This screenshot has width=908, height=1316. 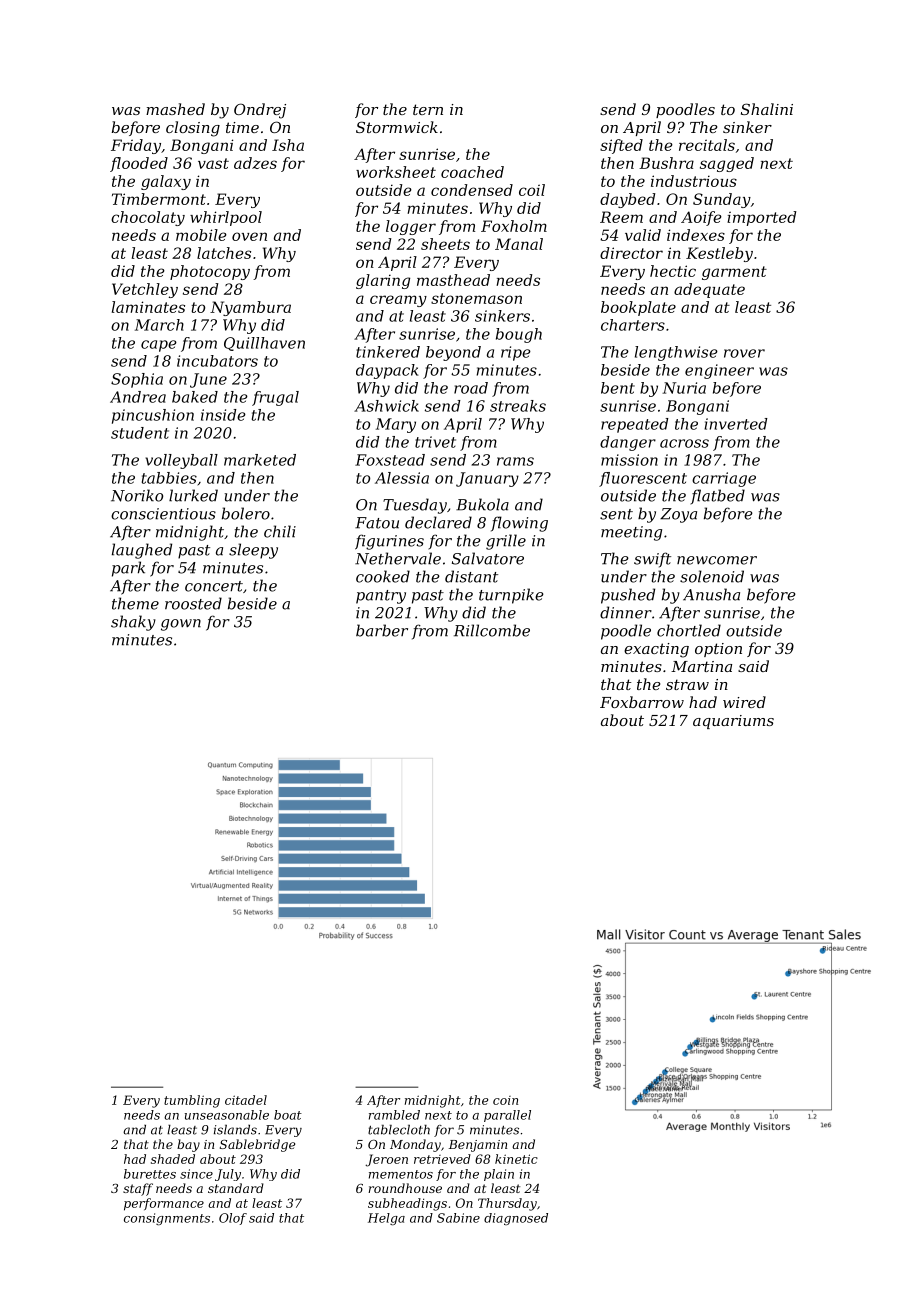 What do you see at coordinates (733, 722) in the screenshot?
I see `aquariums` at bounding box center [733, 722].
